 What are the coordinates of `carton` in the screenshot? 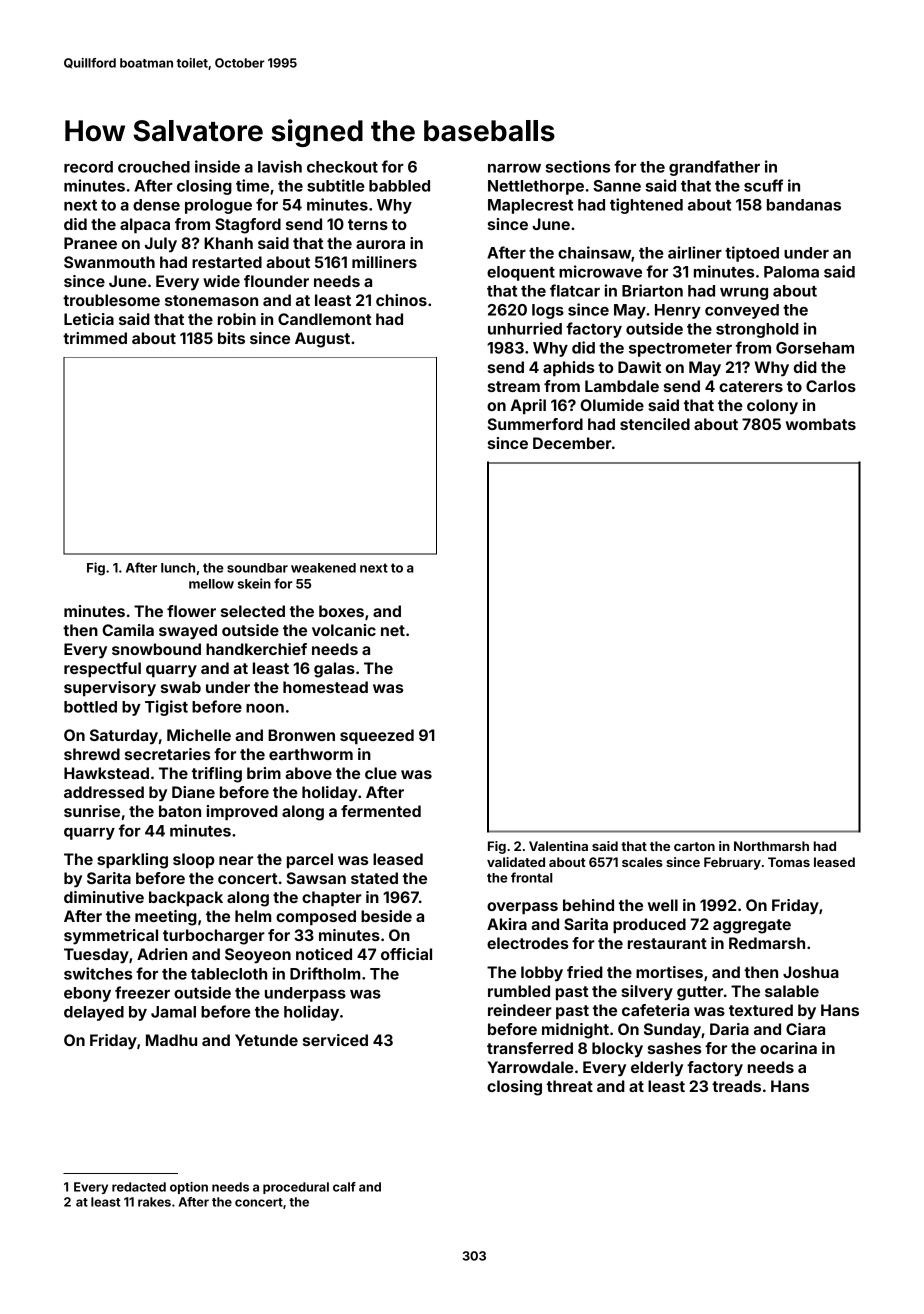 It's located at (694, 846).
